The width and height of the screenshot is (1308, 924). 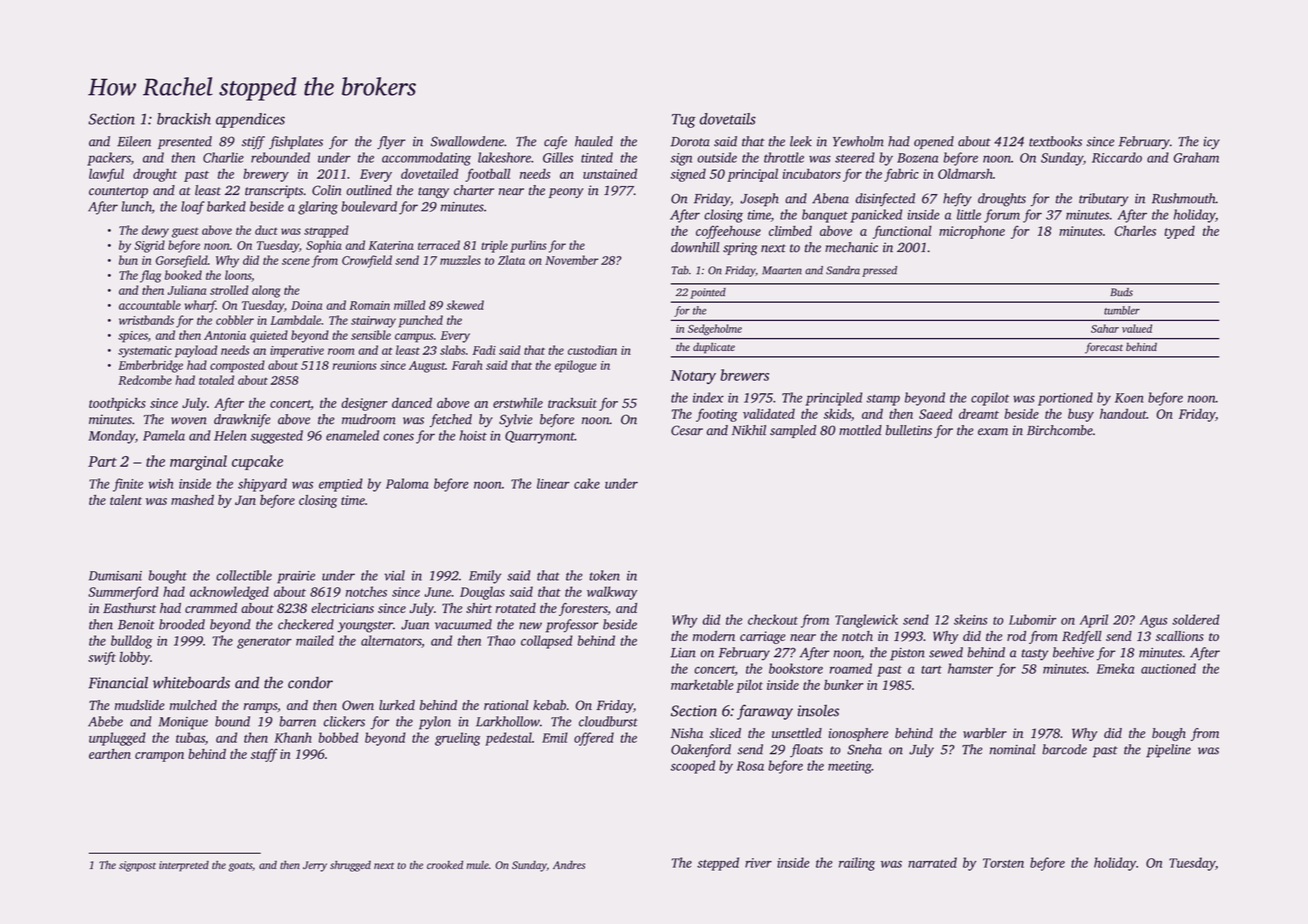 What do you see at coordinates (1105, 328) in the screenshot?
I see `Sahar` at bounding box center [1105, 328].
